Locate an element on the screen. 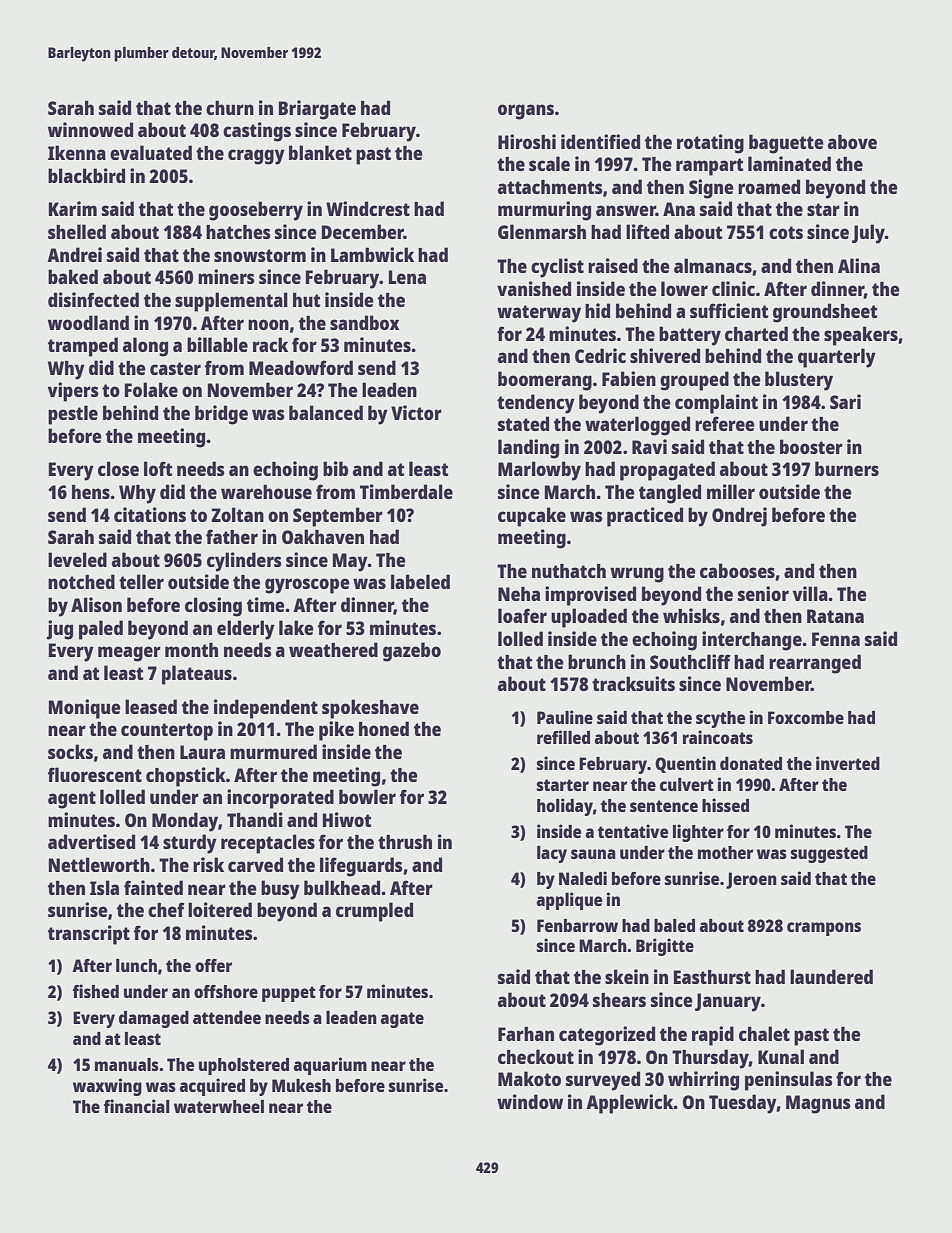 The height and width of the screenshot is (1233, 952). Briargate is located at coordinates (317, 110).
